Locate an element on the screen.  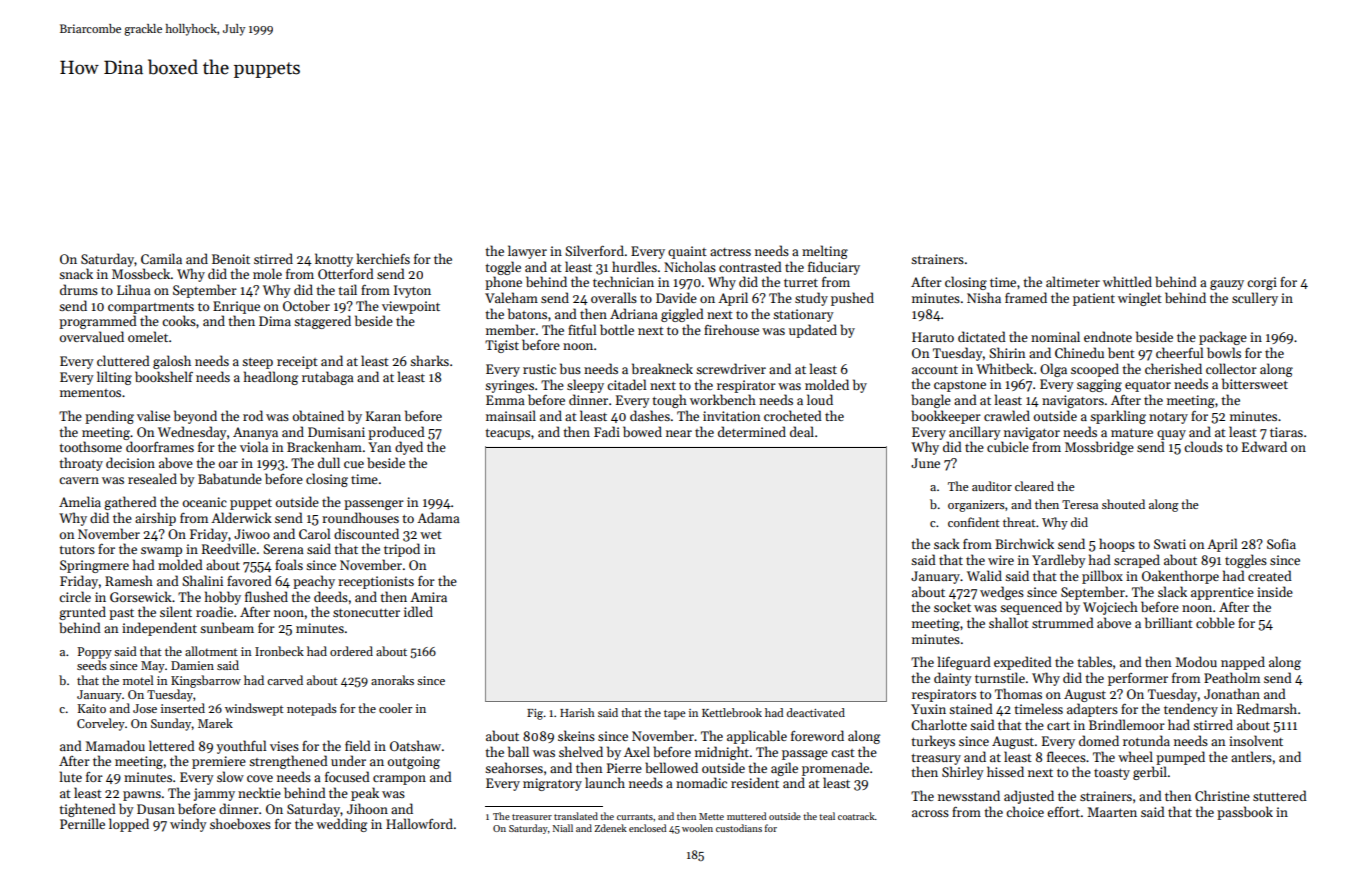
Haruto is located at coordinates (933, 337).
